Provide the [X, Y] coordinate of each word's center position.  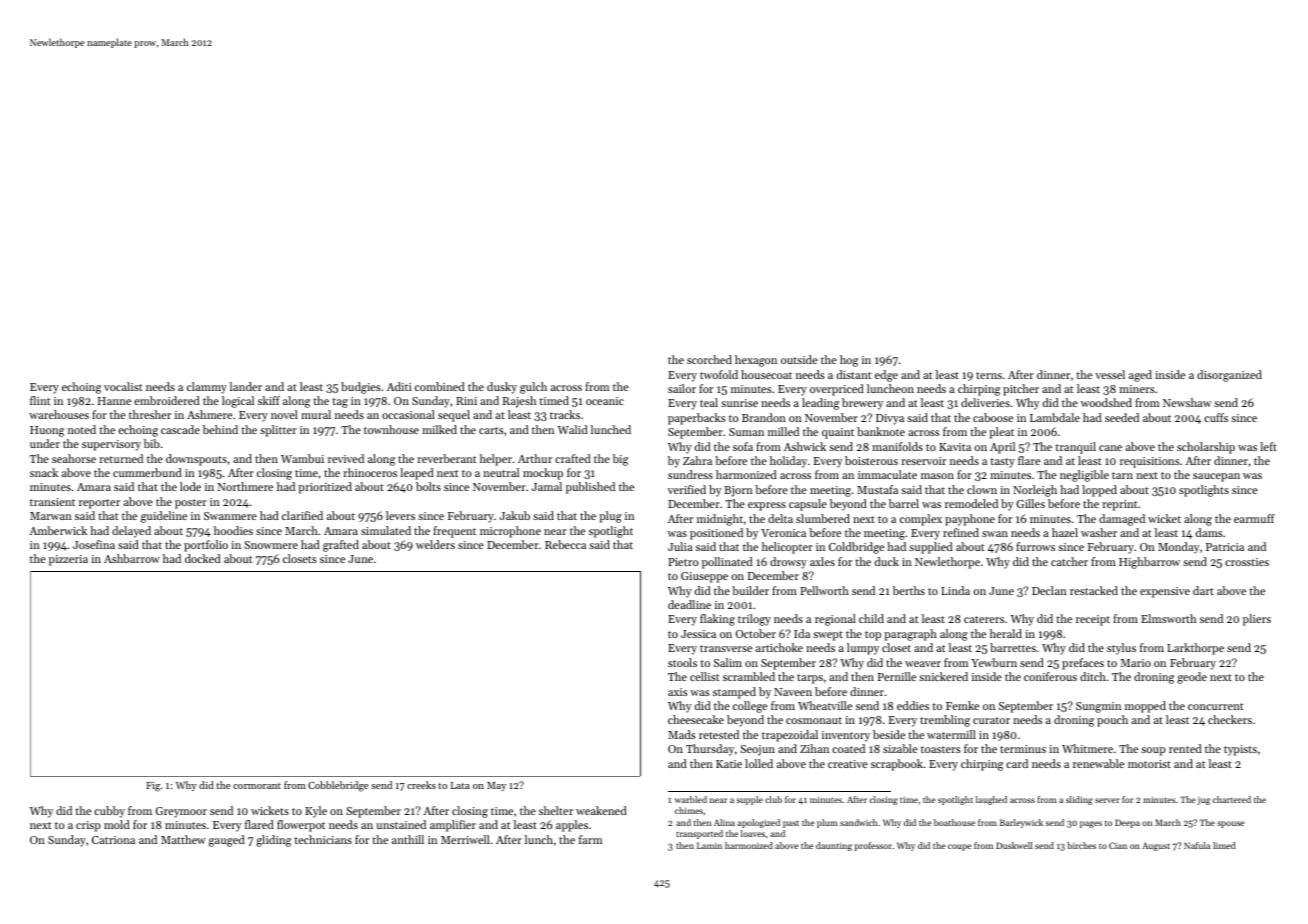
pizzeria [68, 560]
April [1002, 448]
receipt [1093, 620]
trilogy [754, 620]
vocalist [123, 386]
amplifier [453, 826]
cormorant [257, 786]
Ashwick [805, 446]
